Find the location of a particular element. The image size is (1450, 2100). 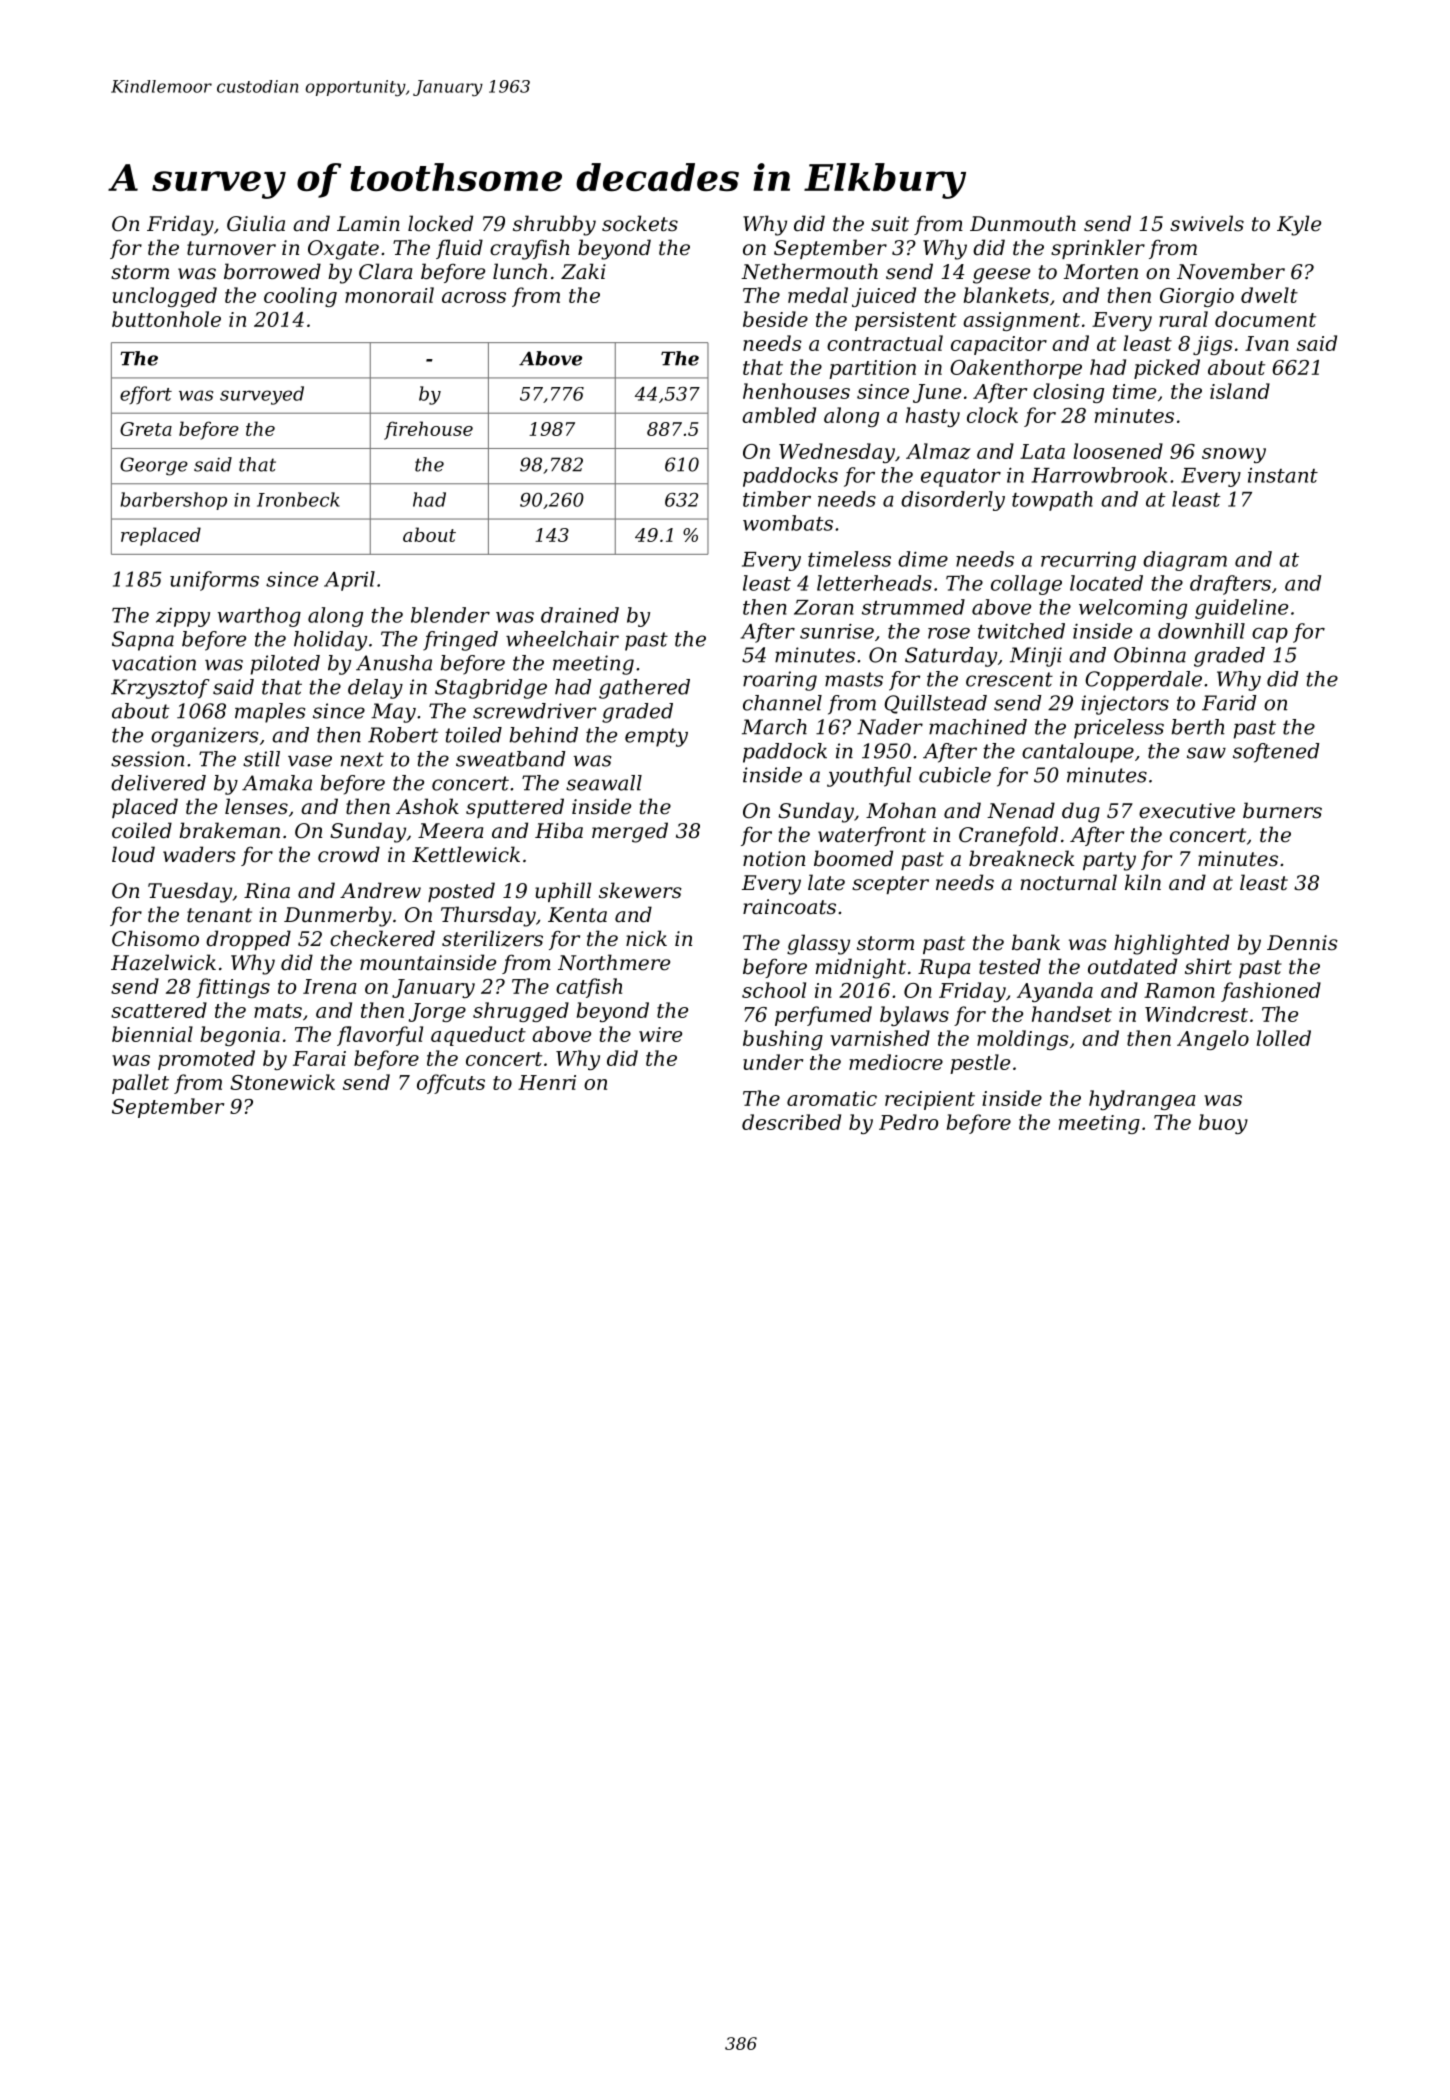

Farai is located at coordinates (319, 1058).
